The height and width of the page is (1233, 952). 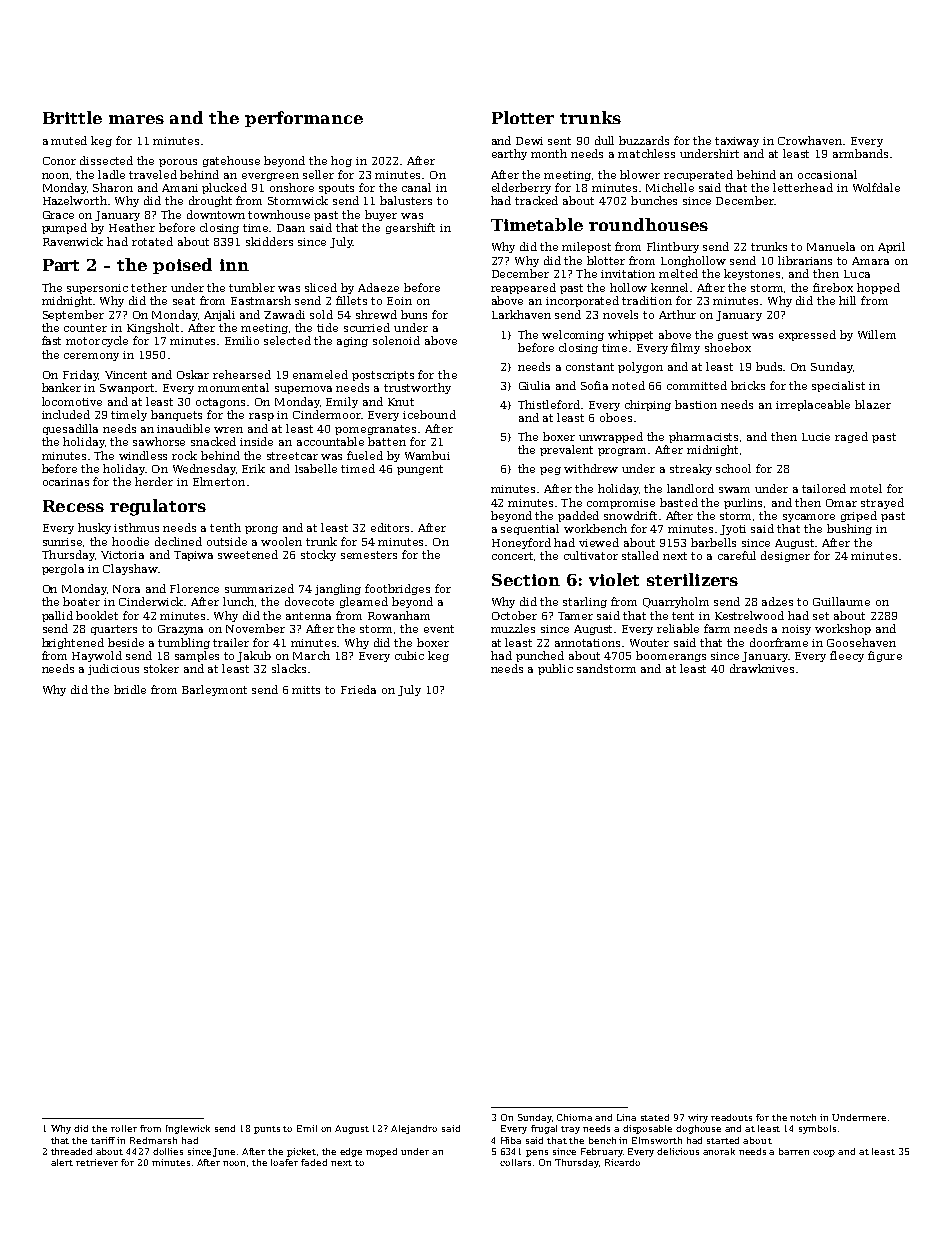 I want to click on gleamed, so click(x=364, y=602).
